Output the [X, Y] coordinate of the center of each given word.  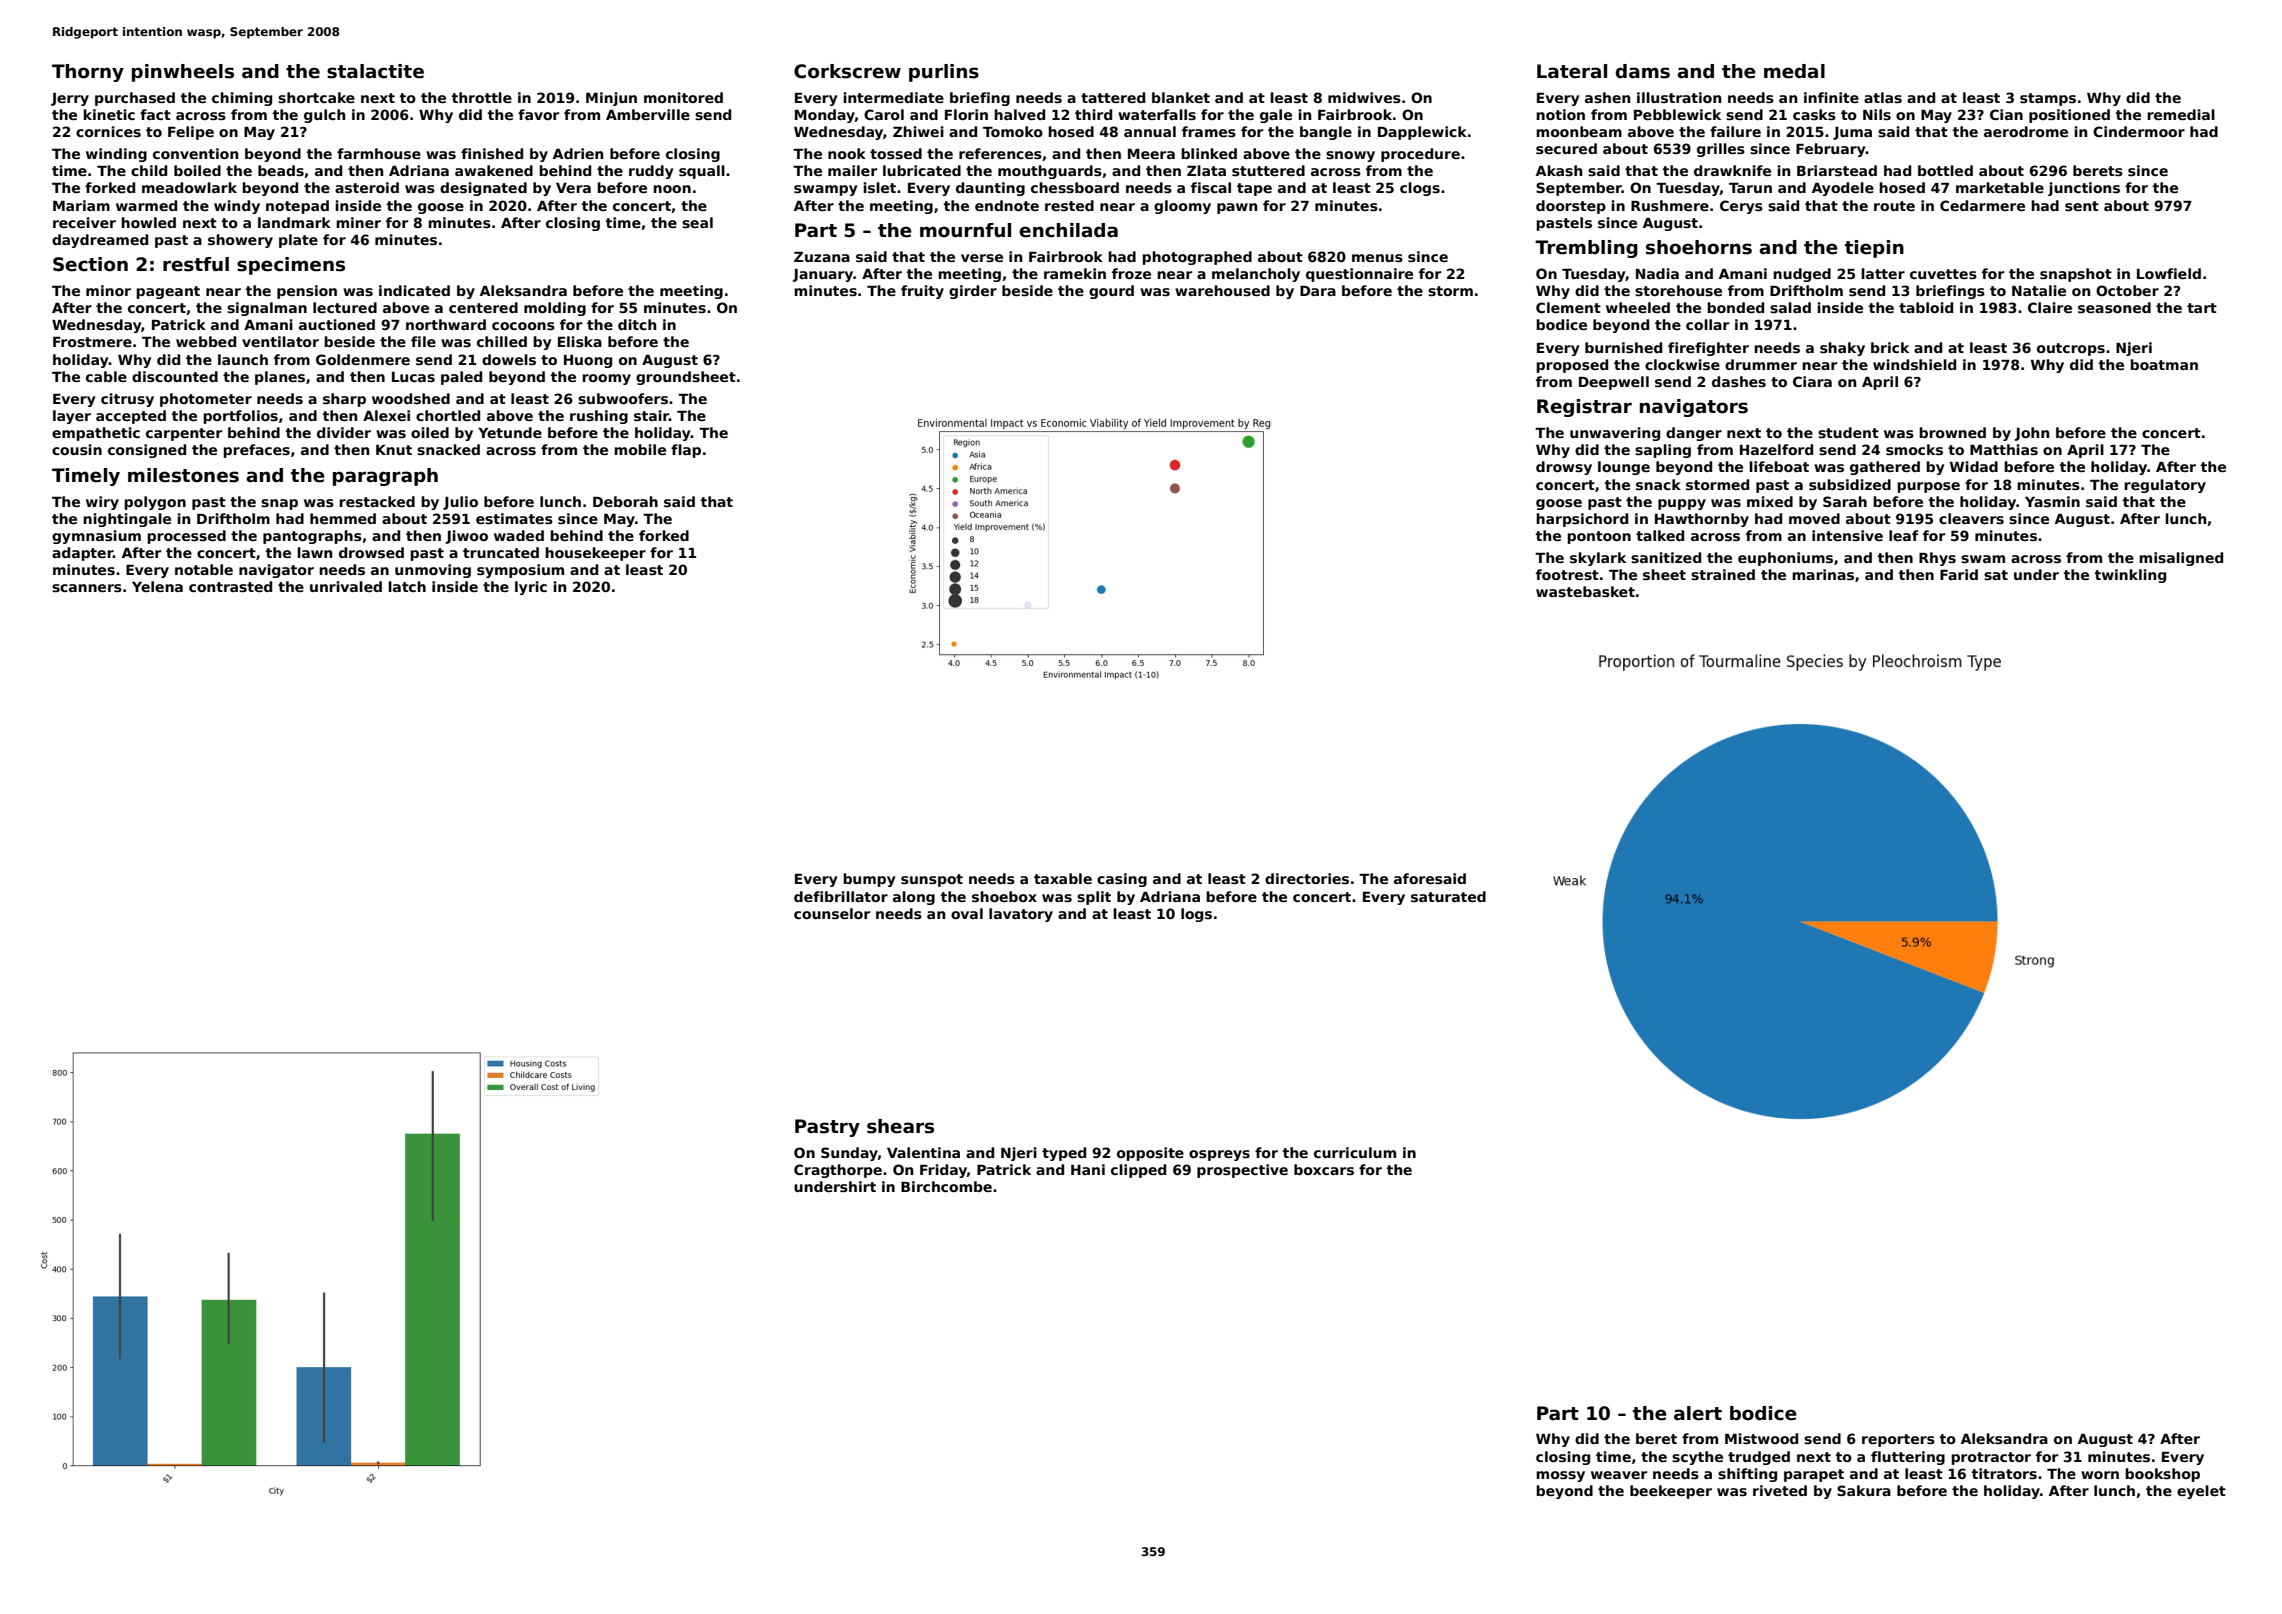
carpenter [184, 434]
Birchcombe [946, 1186]
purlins [944, 73]
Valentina [923, 1152]
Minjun [611, 99]
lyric [531, 588]
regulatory [2165, 486]
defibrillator [841, 896]
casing [1122, 880]
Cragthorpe [838, 1171]
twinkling [2130, 576]
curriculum [1355, 1152]
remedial [2181, 114]
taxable [1063, 878]
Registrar [1584, 408]
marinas [1823, 574]
